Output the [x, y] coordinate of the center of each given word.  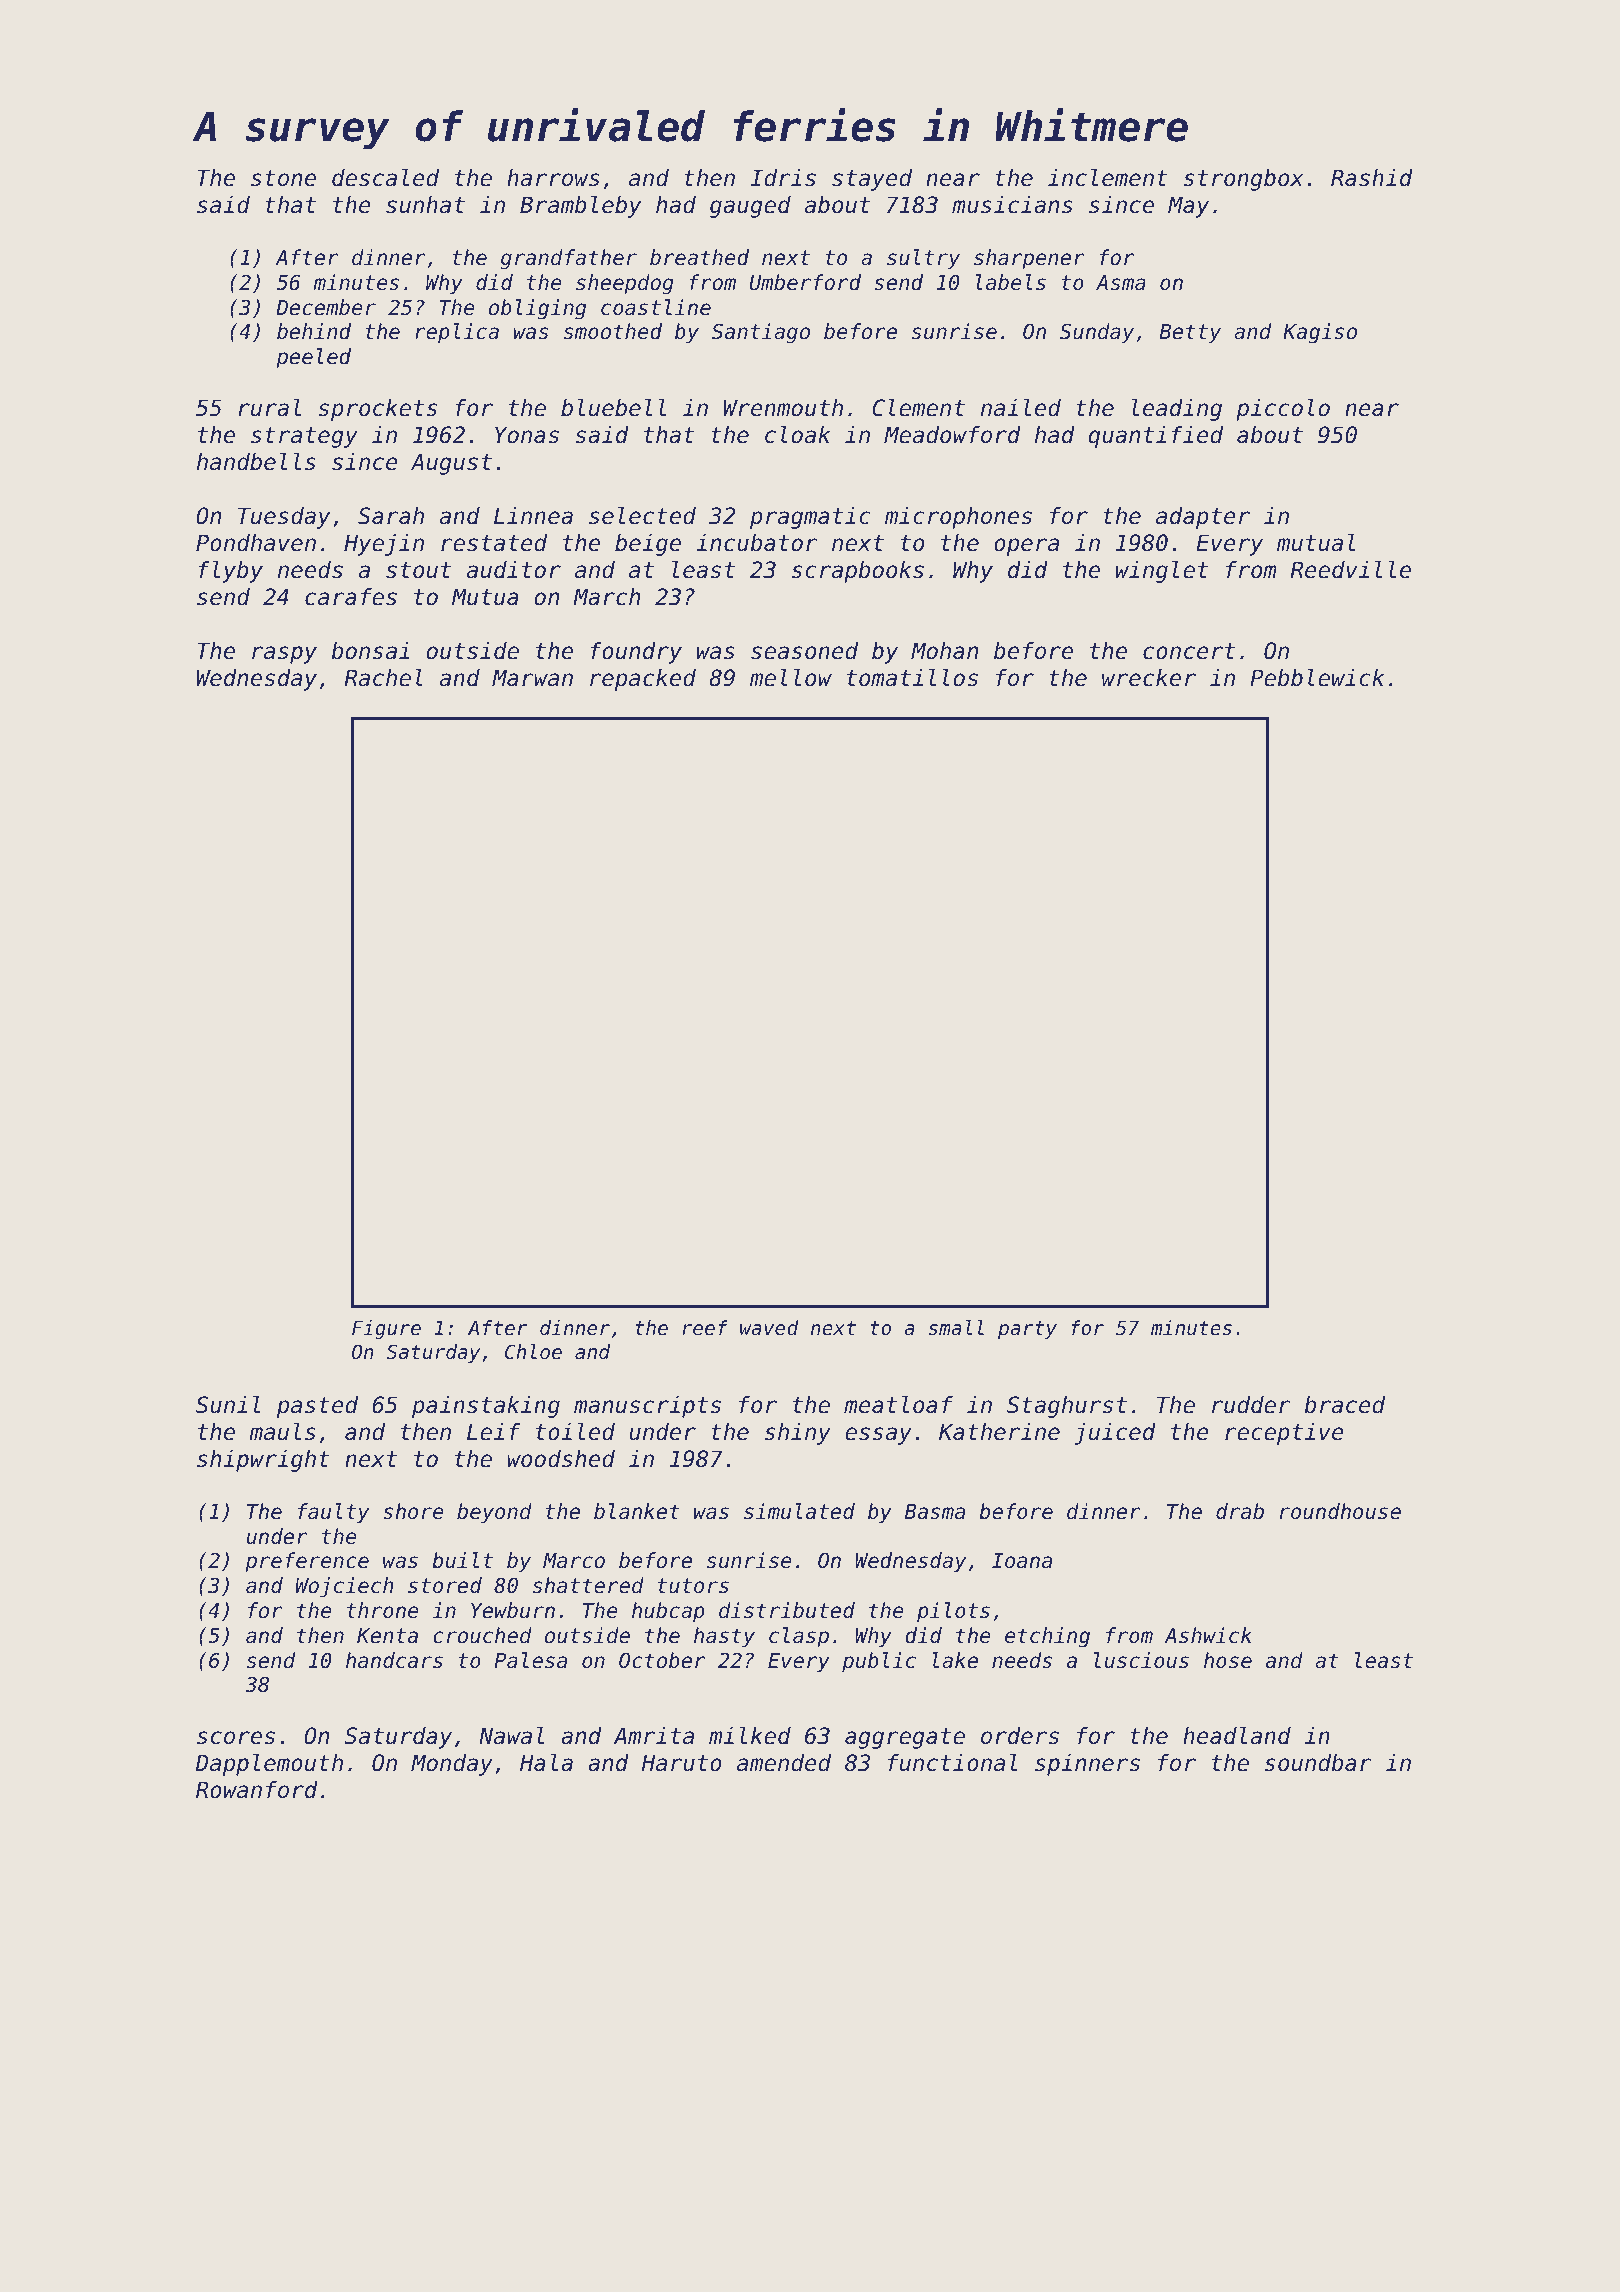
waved [769, 1328]
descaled [385, 178]
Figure [386, 1329]
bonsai [370, 651]
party [1027, 1330]
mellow [791, 678]
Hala [546, 1763]
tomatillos [912, 678]
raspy [284, 655]
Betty [1190, 334]
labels [1011, 282]
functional [953, 1763]
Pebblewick [1317, 678]
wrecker [1149, 678]
